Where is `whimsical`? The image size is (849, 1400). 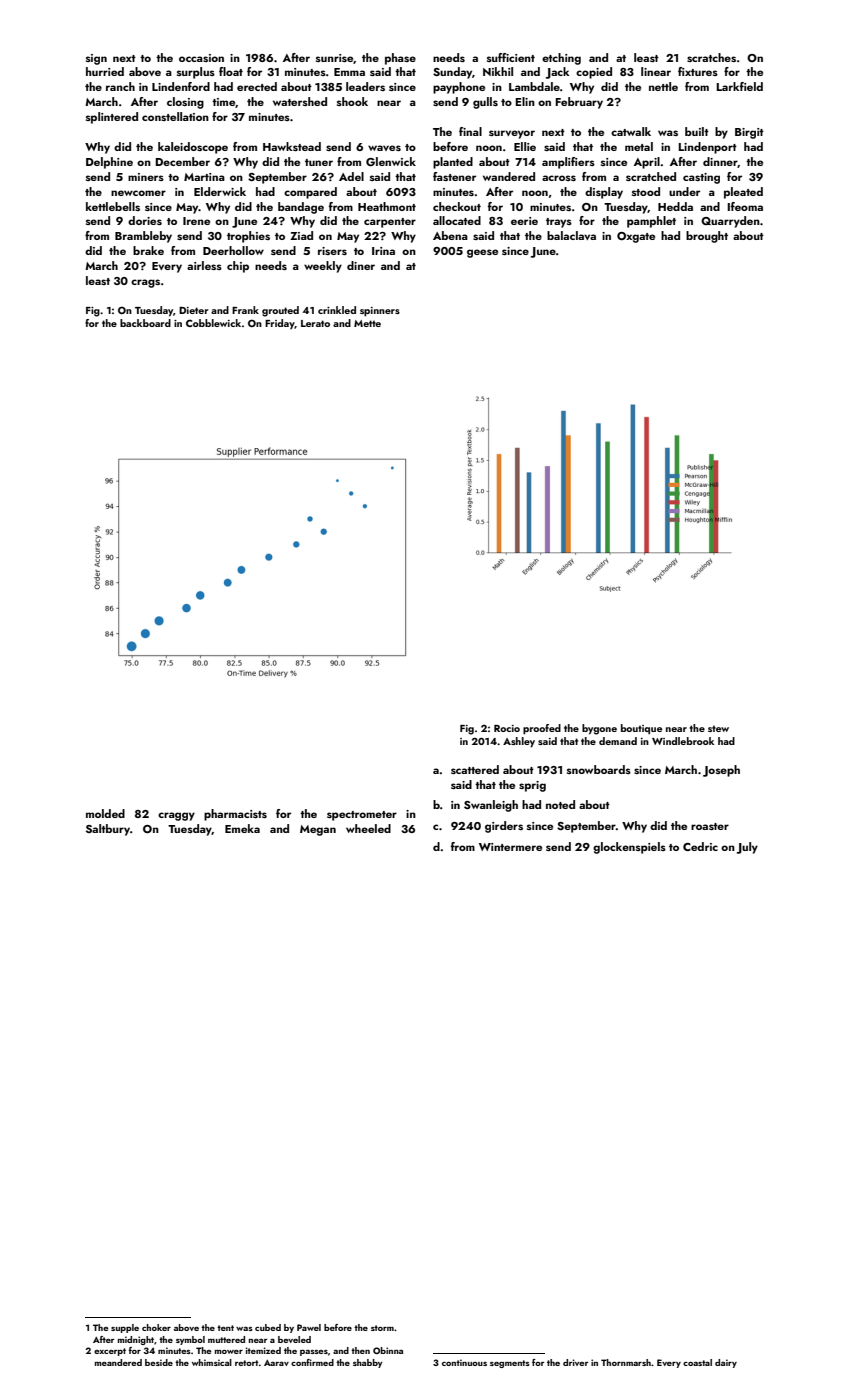
whimsical is located at coordinates (212, 1362).
